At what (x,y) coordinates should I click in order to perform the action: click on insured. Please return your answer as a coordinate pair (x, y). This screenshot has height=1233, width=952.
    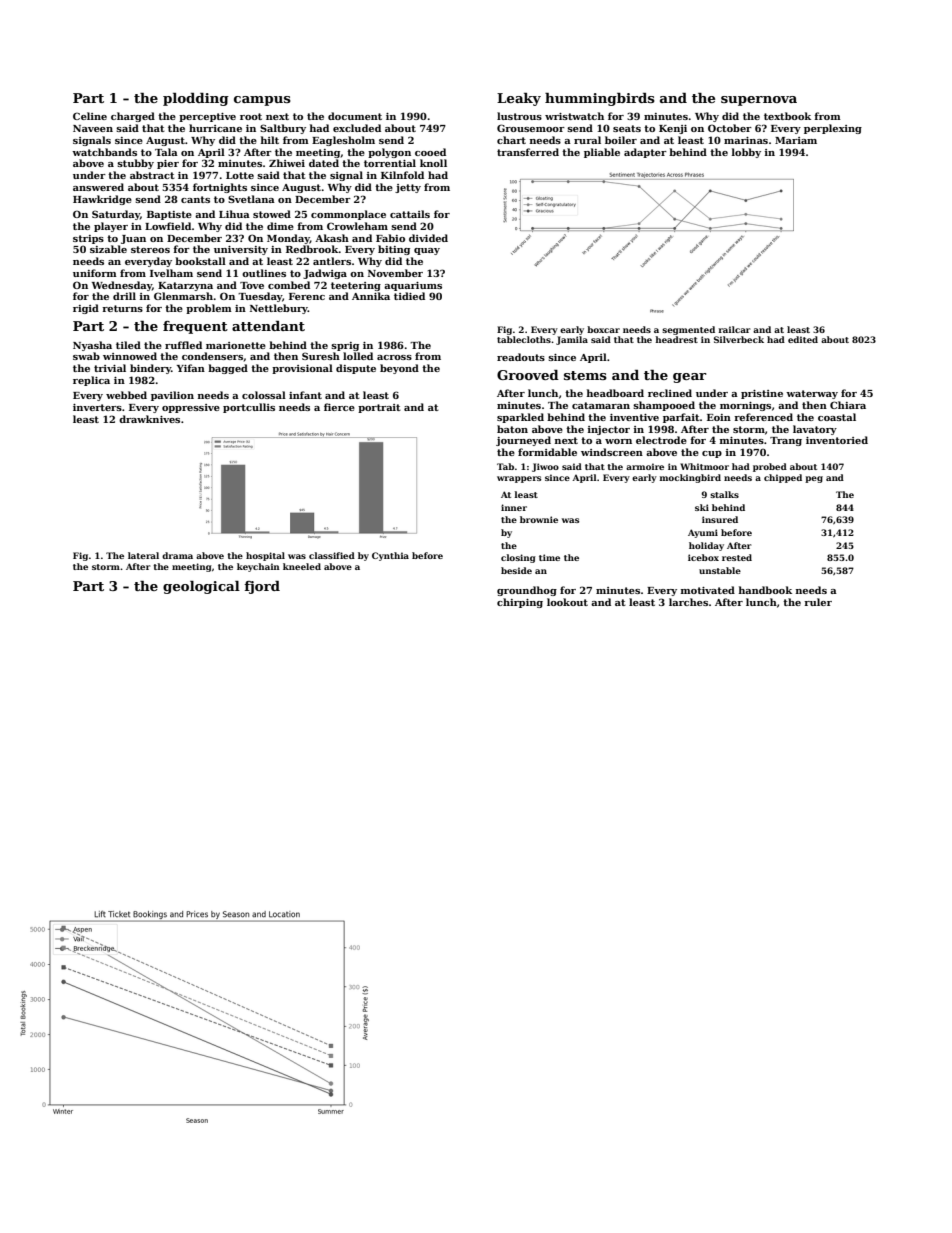
    Looking at the image, I should click on (720, 519).
